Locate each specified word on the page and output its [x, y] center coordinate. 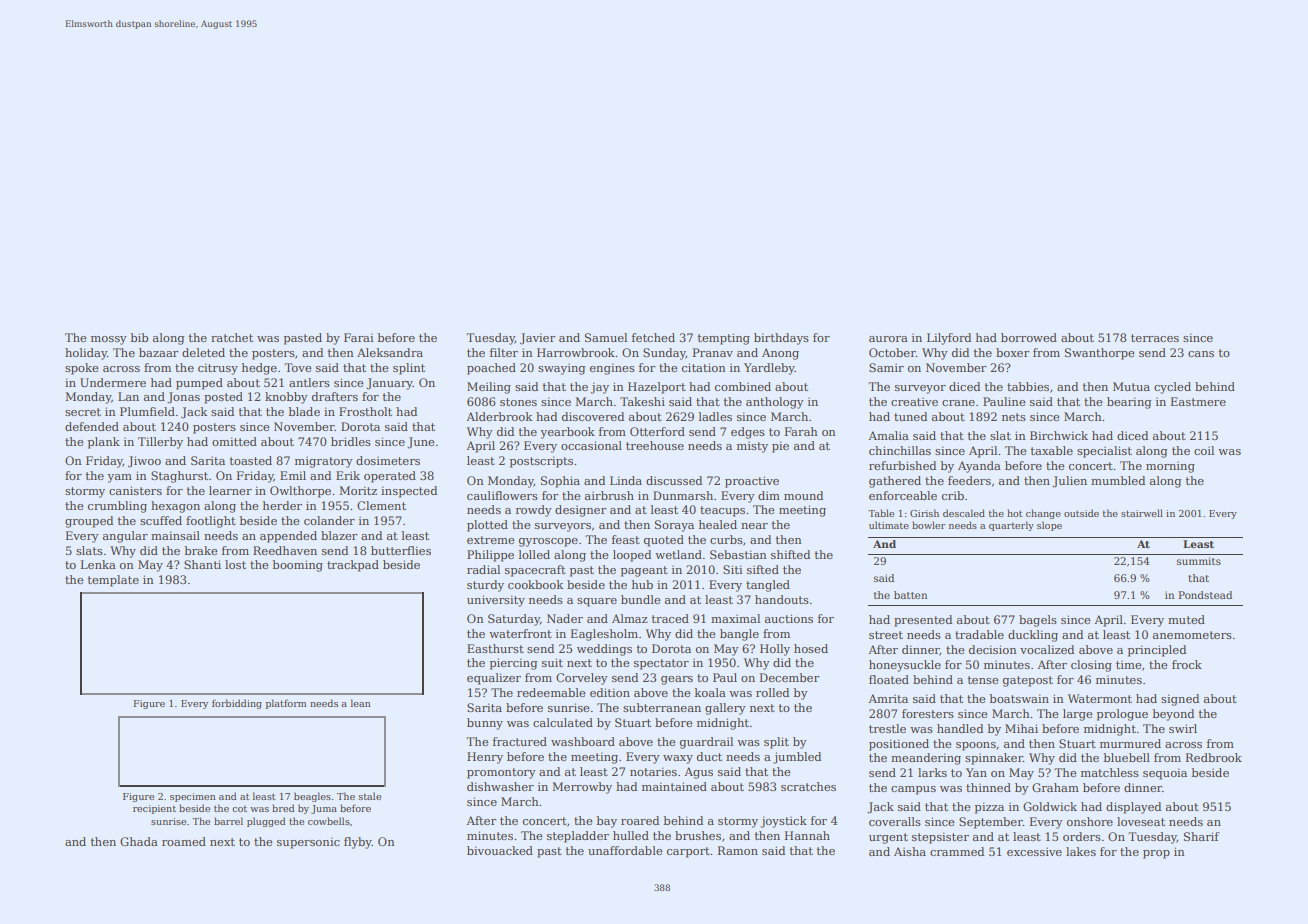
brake [201, 550]
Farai [358, 337]
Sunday [664, 354]
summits [1199, 561]
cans [1201, 354]
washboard [583, 741]
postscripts [541, 462]
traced [670, 618]
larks [932, 772]
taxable [1052, 450]
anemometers [1192, 635]
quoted [664, 541]
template [113, 581]
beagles [312, 797]
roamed [184, 841]
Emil [293, 475]
